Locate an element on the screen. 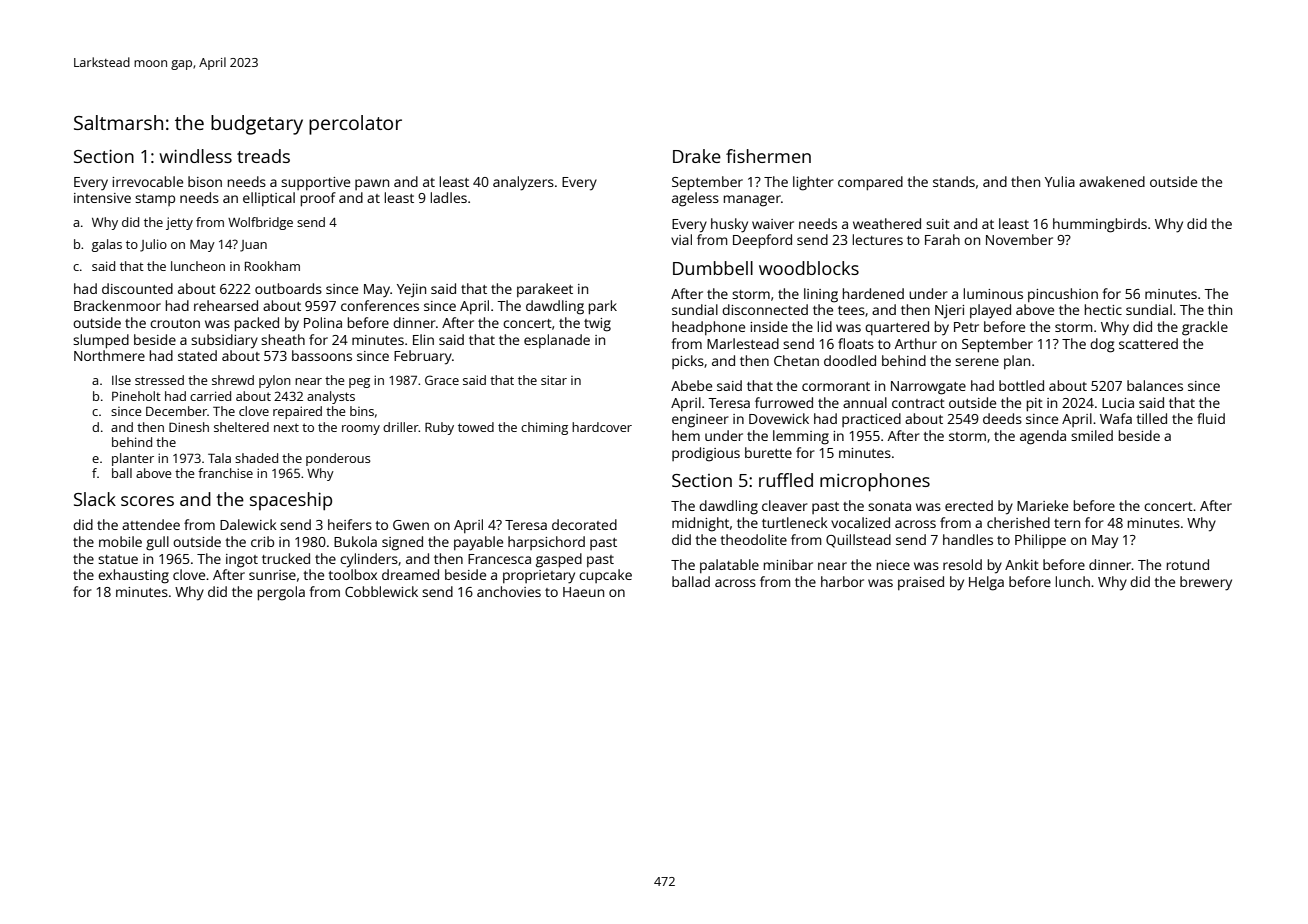 The image size is (1308, 924). hardcover is located at coordinates (602, 427).
